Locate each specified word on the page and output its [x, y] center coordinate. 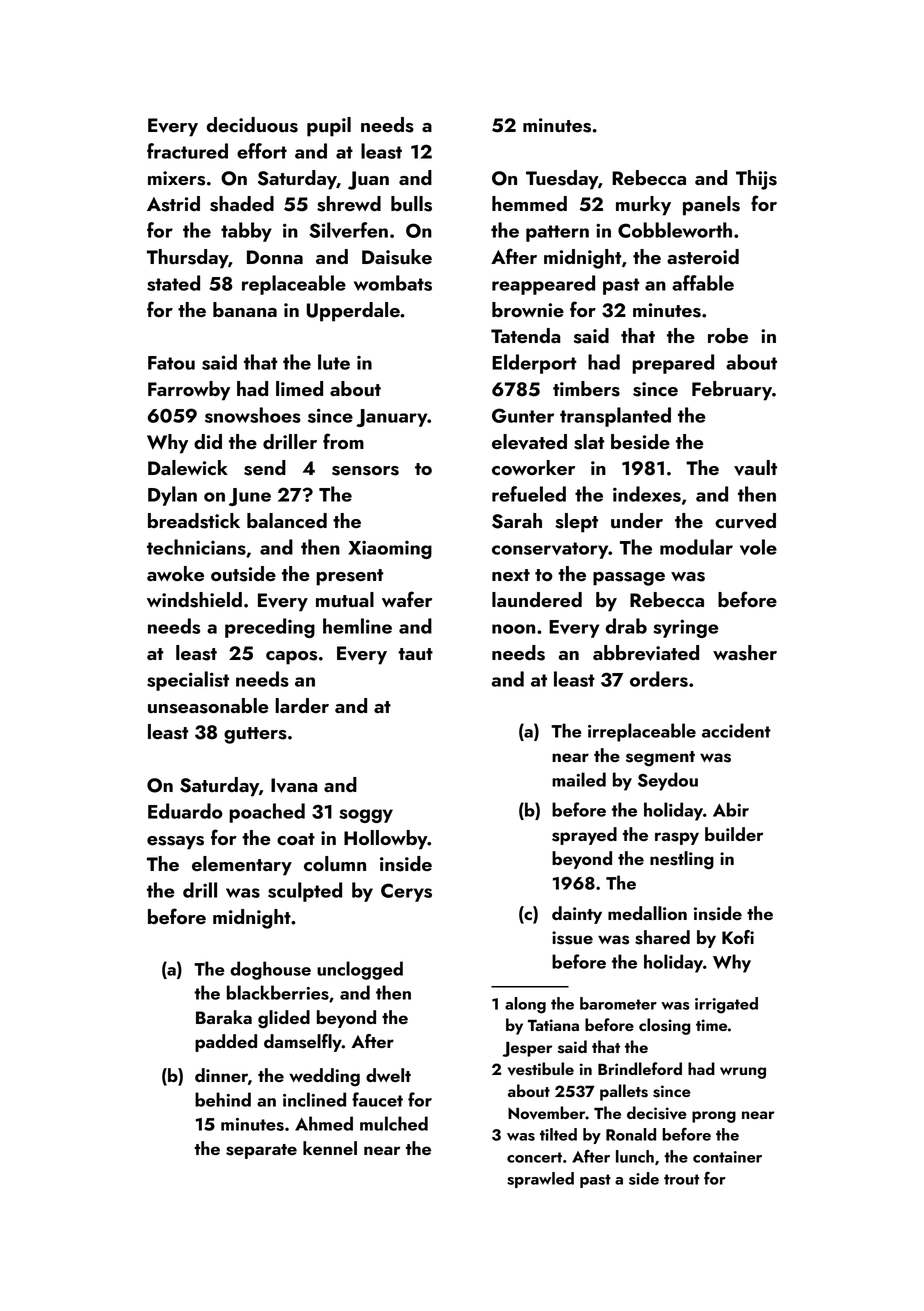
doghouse [270, 970]
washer [745, 653]
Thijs [756, 180]
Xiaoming [390, 550]
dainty [577, 915]
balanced [287, 520]
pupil [329, 127]
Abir [731, 809]
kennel [330, 1148]
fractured [187, 151]
